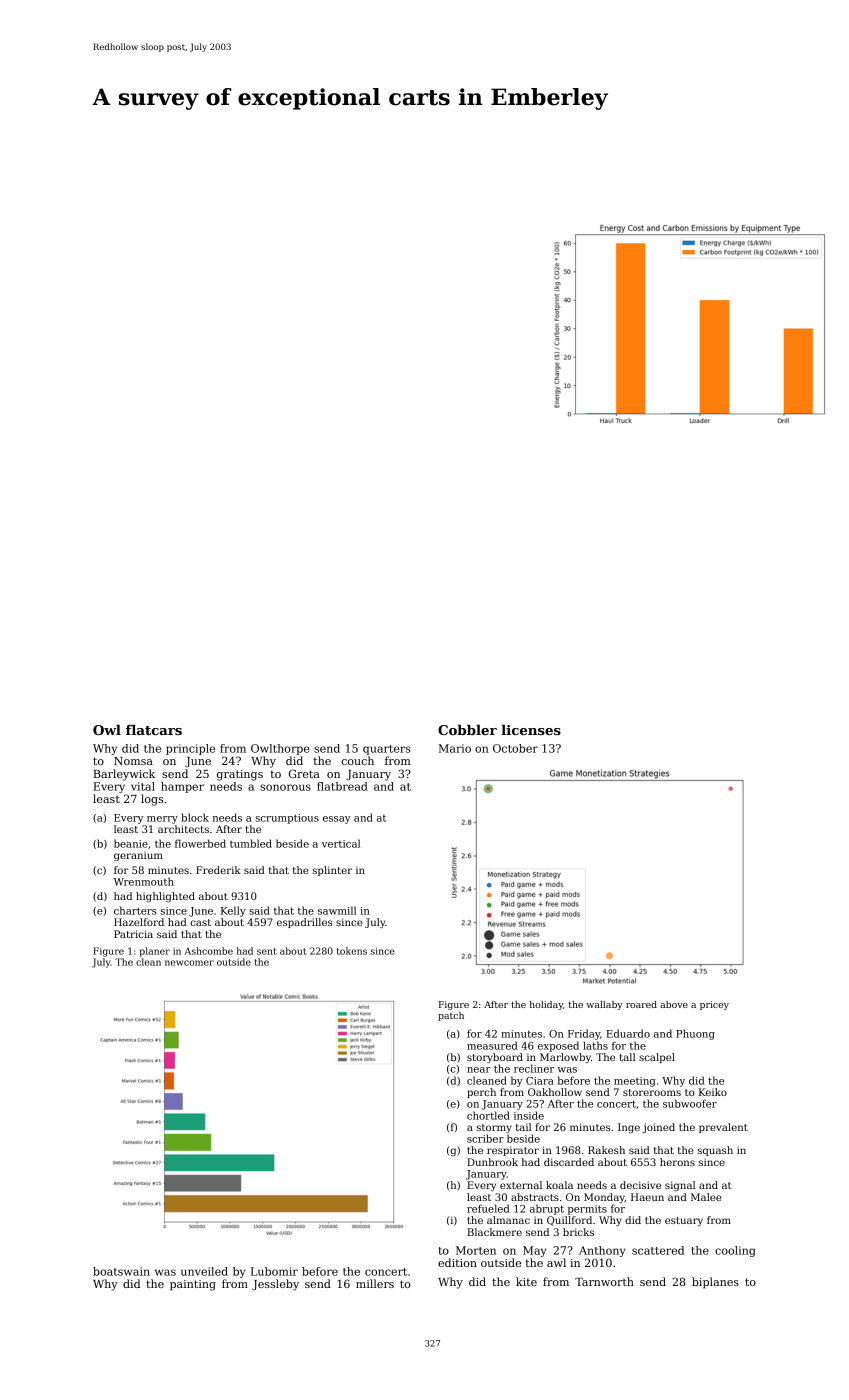 The image size is (849, 1400). Describe the element at coordinates (485, 1138) in the image. I see `scriber` at that location.
